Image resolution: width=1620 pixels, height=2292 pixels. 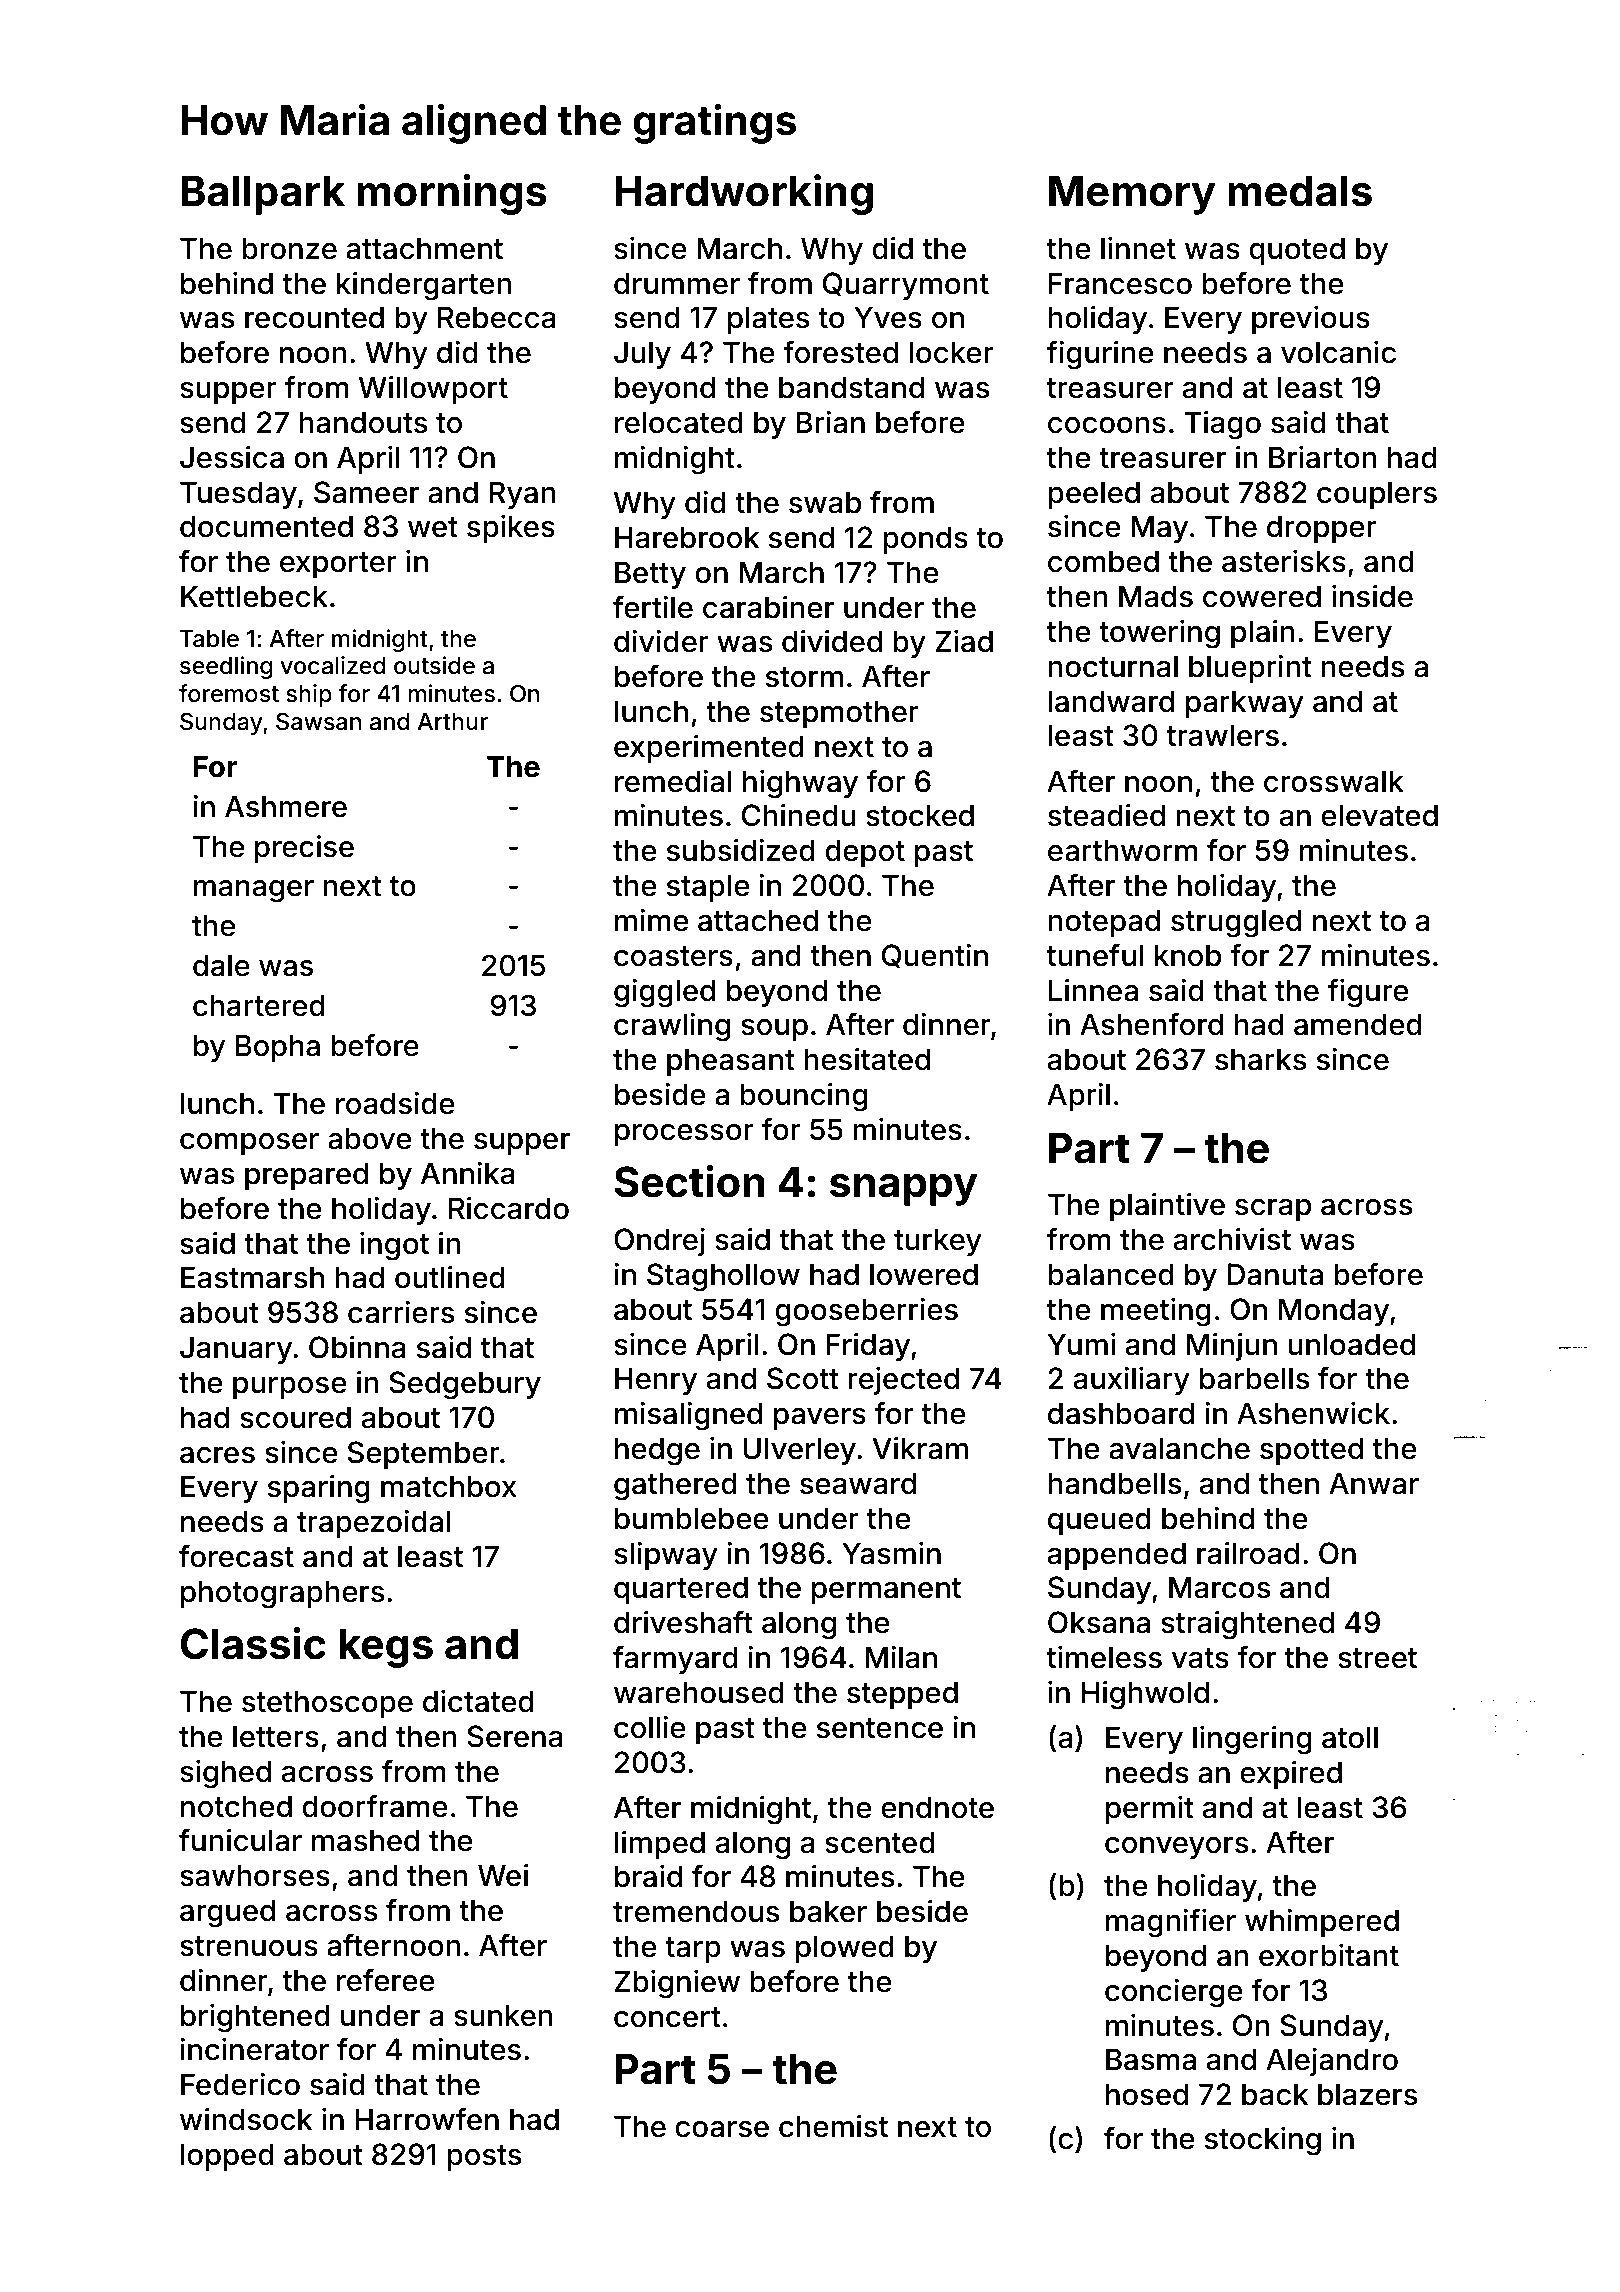 I want to click on bouncing, so click(x=804, y=1097).
